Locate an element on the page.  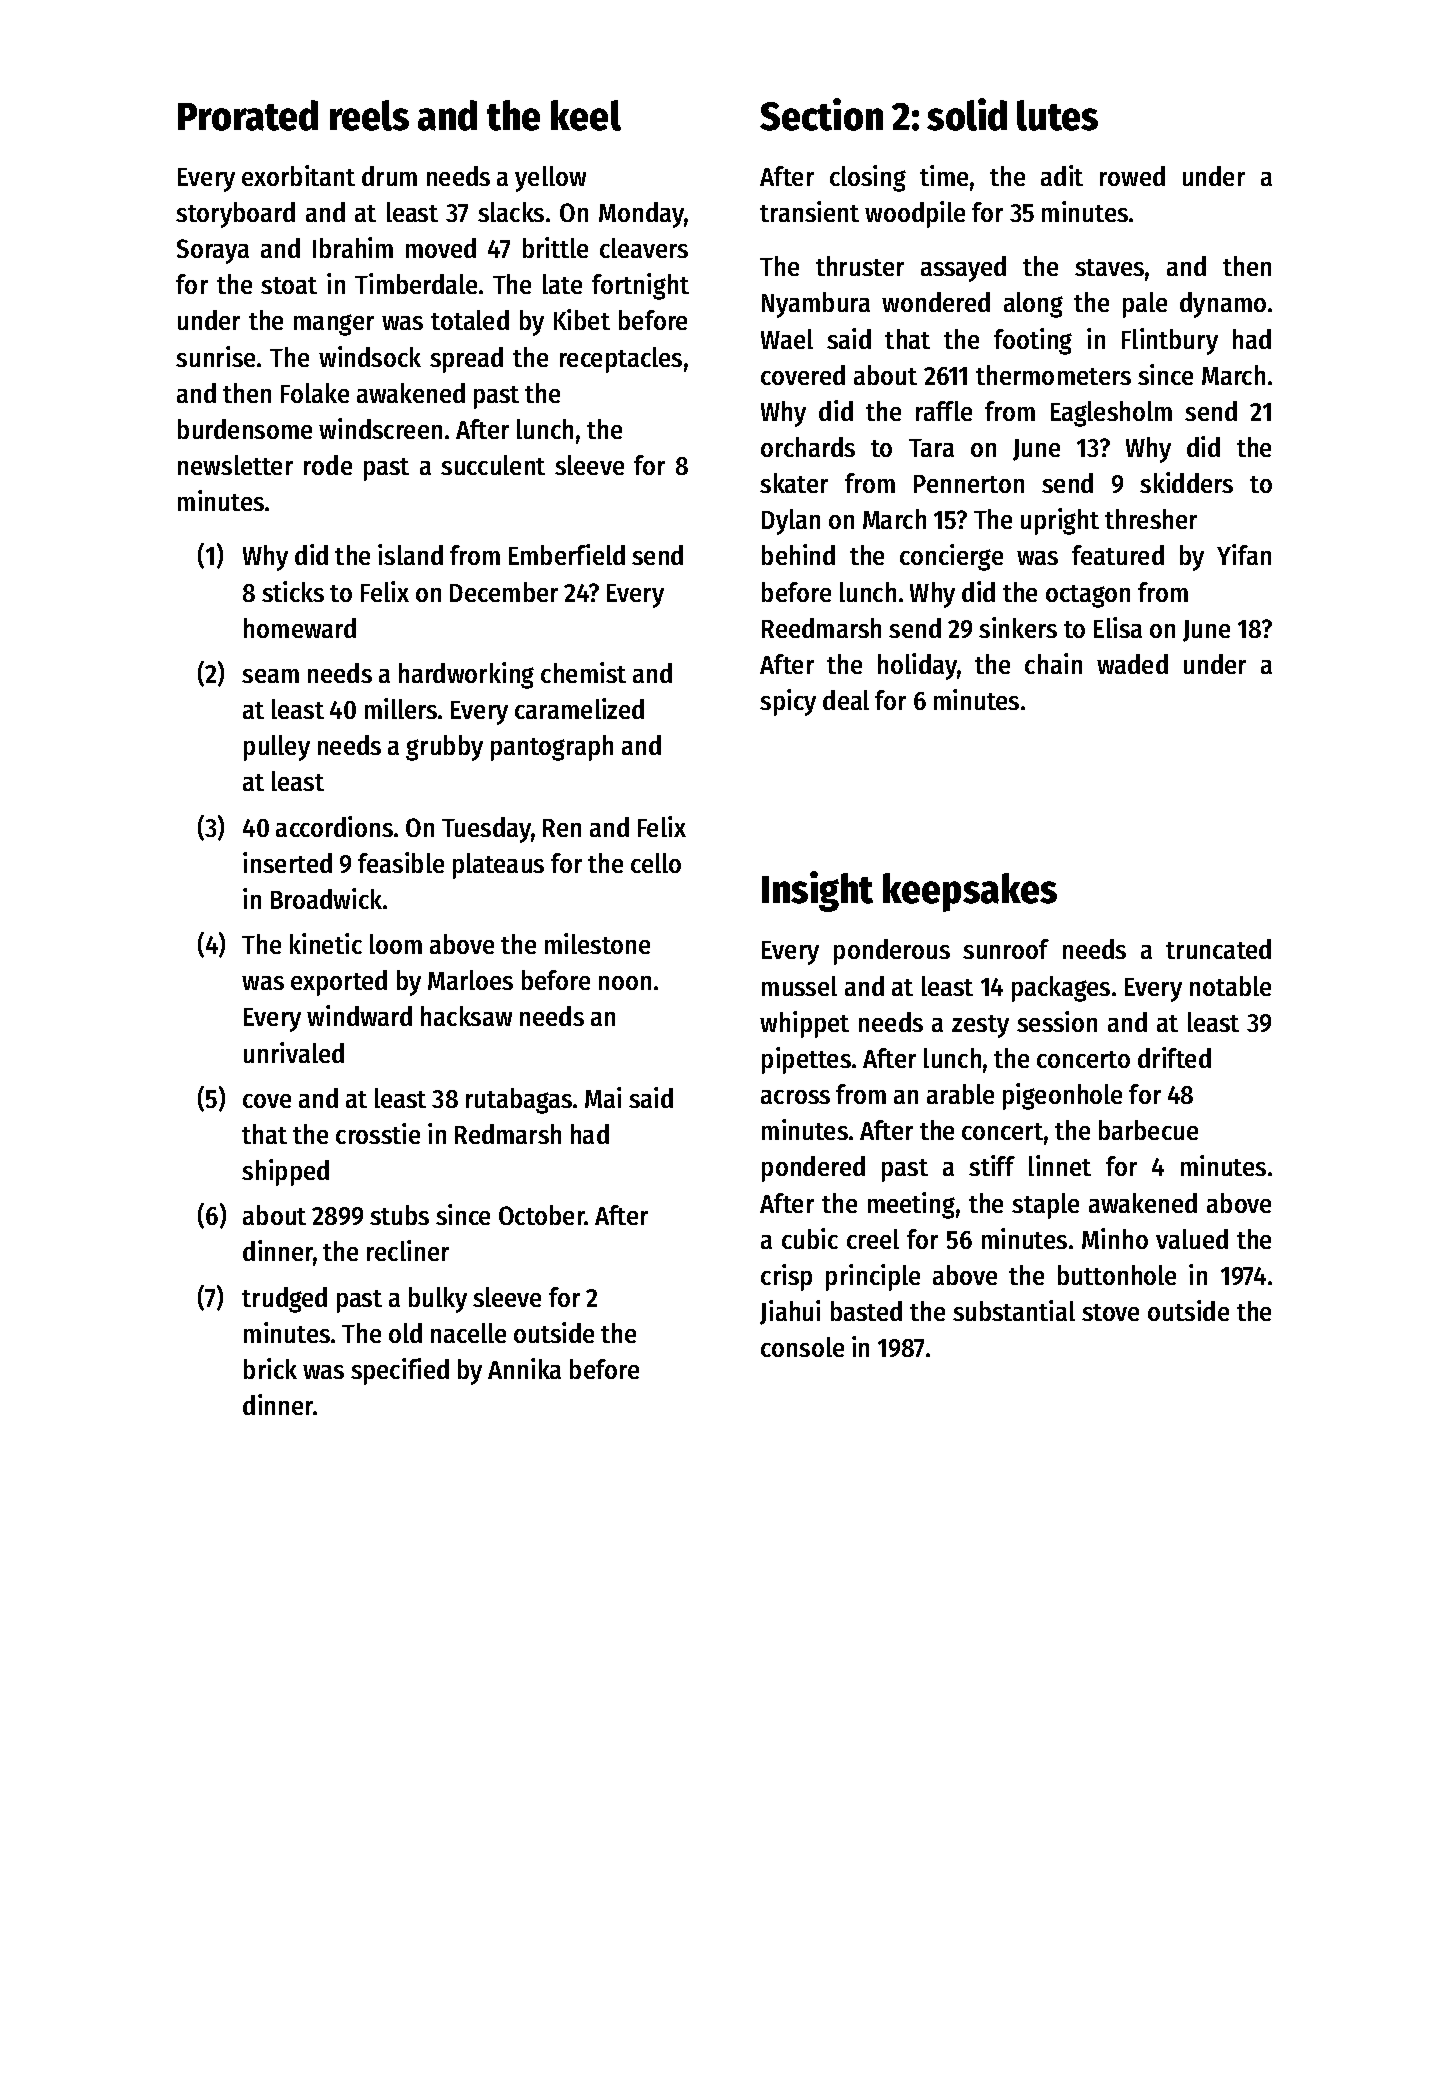
accordions is located at coordinates (334, 826).
